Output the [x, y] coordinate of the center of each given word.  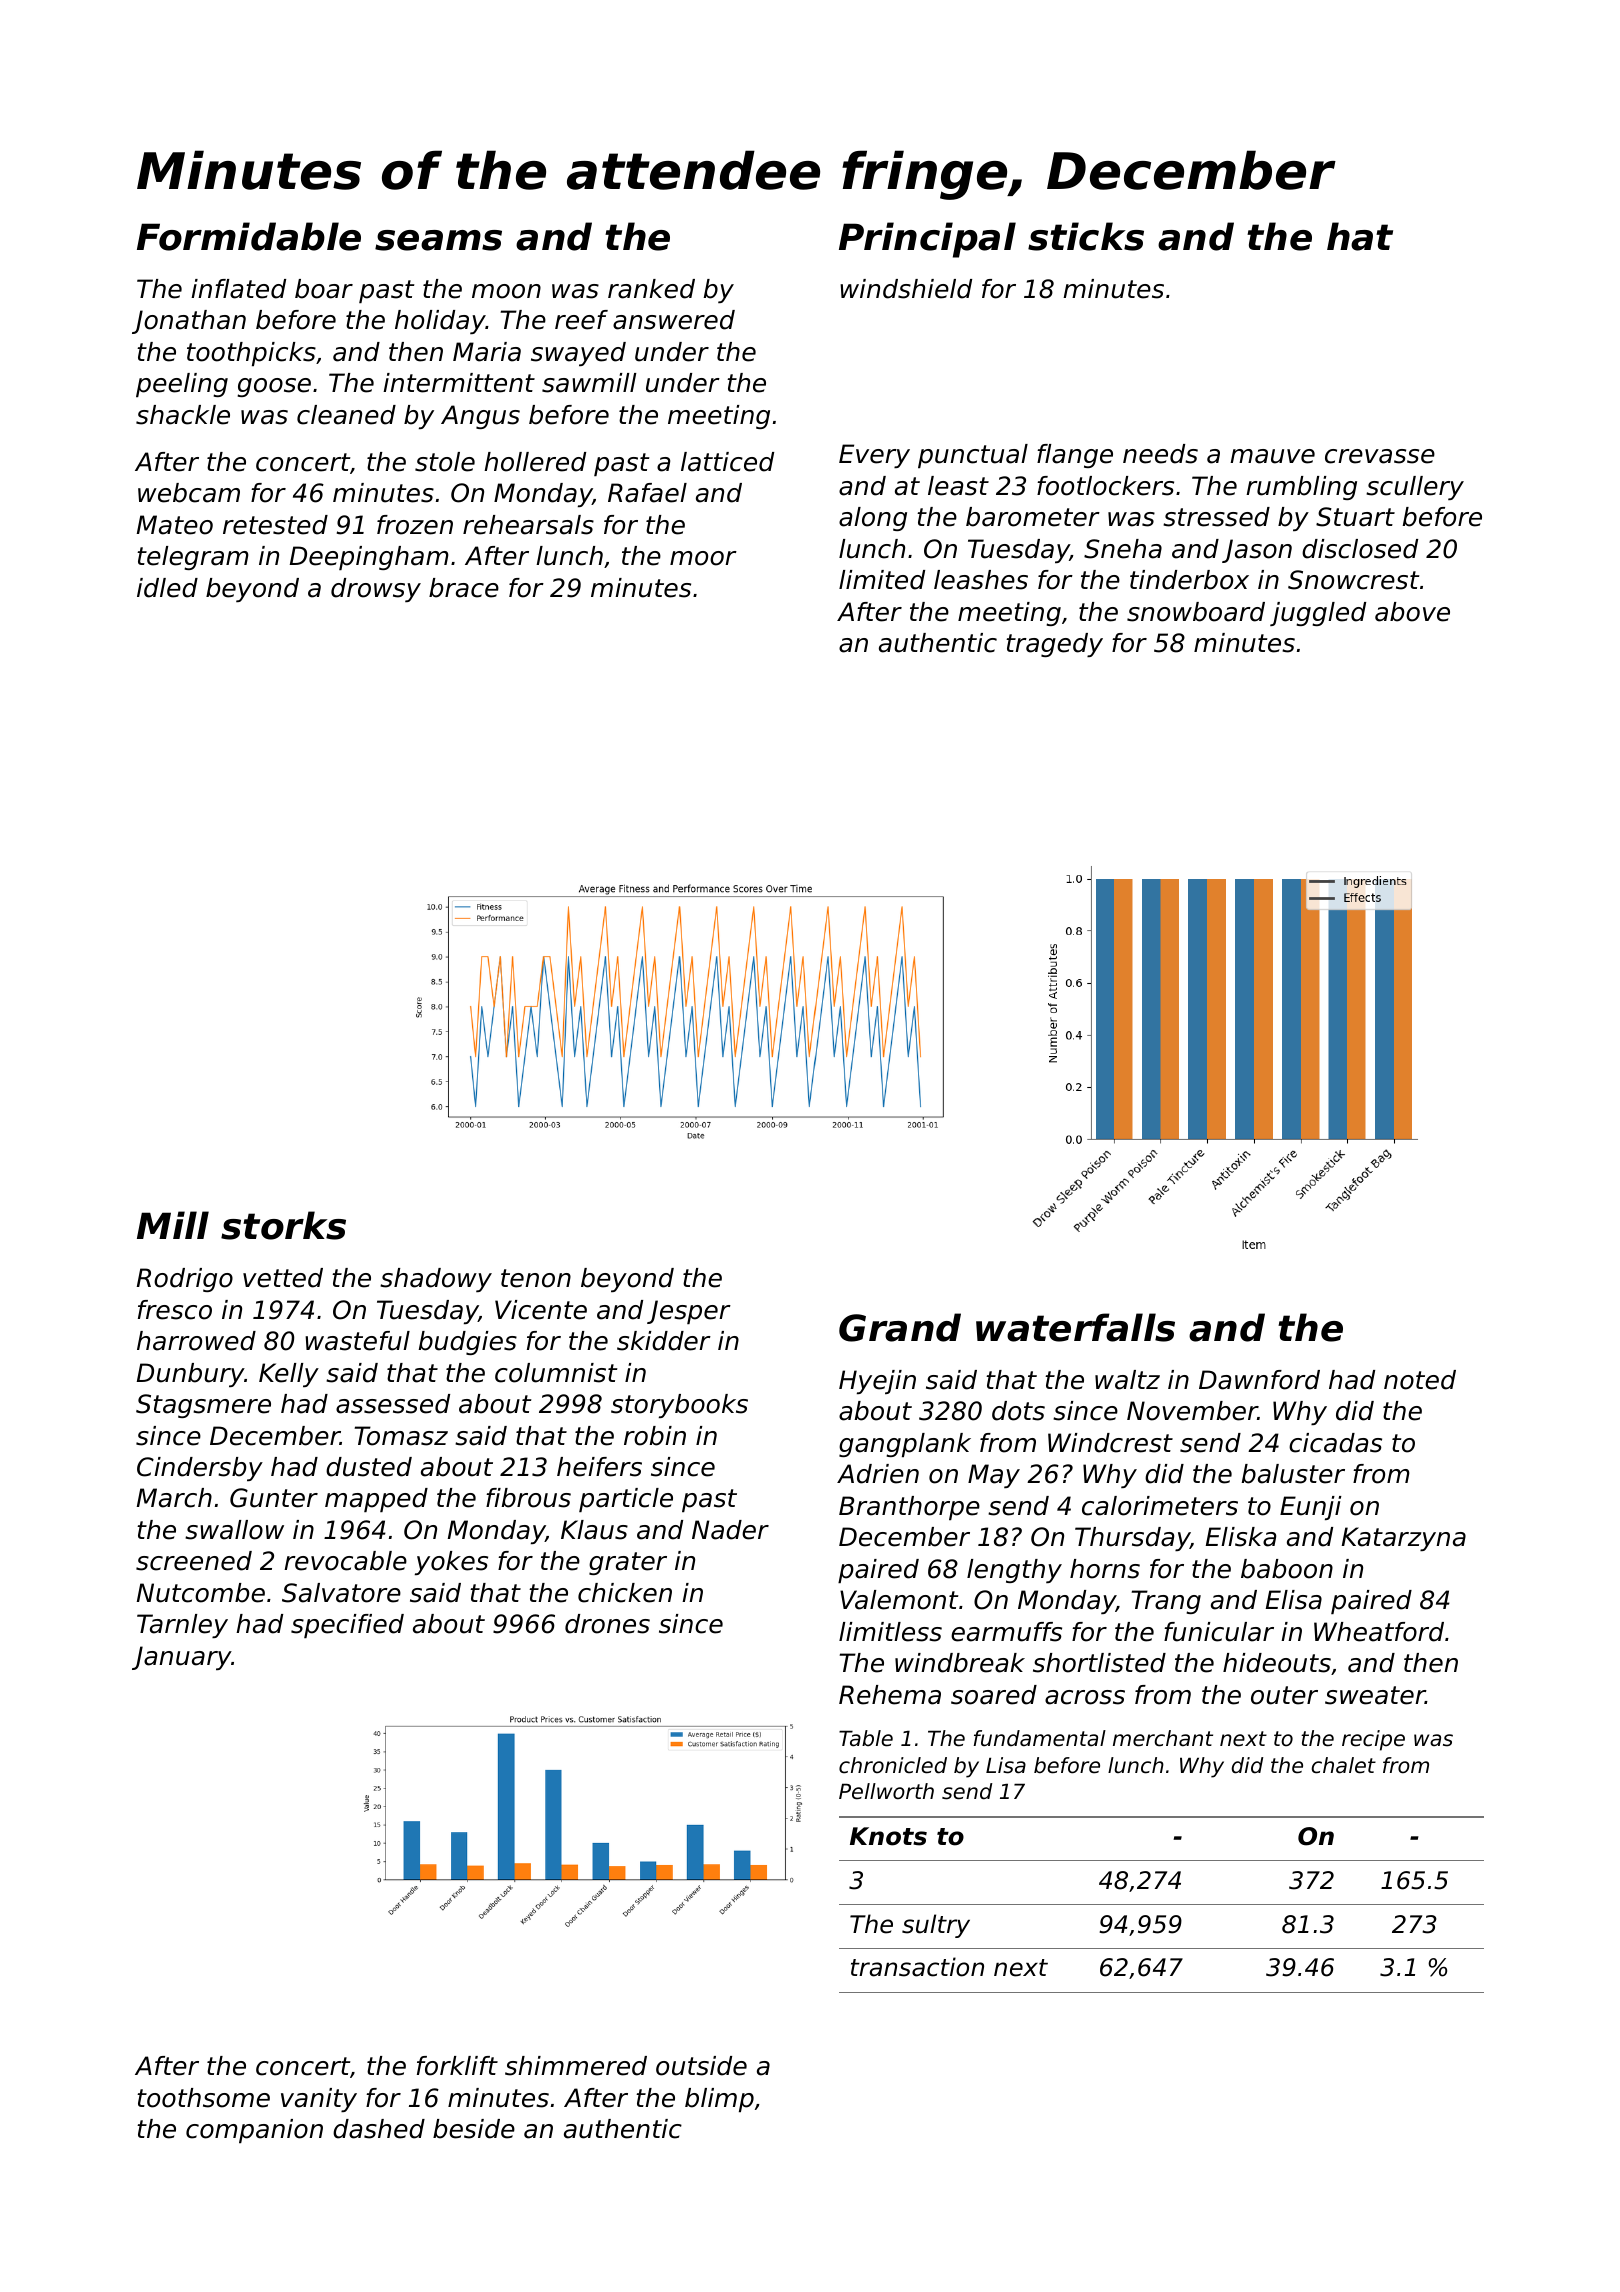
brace [464, 588]
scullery [1415, 488]
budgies [468, 1343]
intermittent [459, 383]
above [1412, 612]
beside [474, 2129]
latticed [727, 462]
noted [1420, 1380]
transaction [917, 1967]
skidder [664, 1341]
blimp [719, 2100]
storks [283, 1225]
